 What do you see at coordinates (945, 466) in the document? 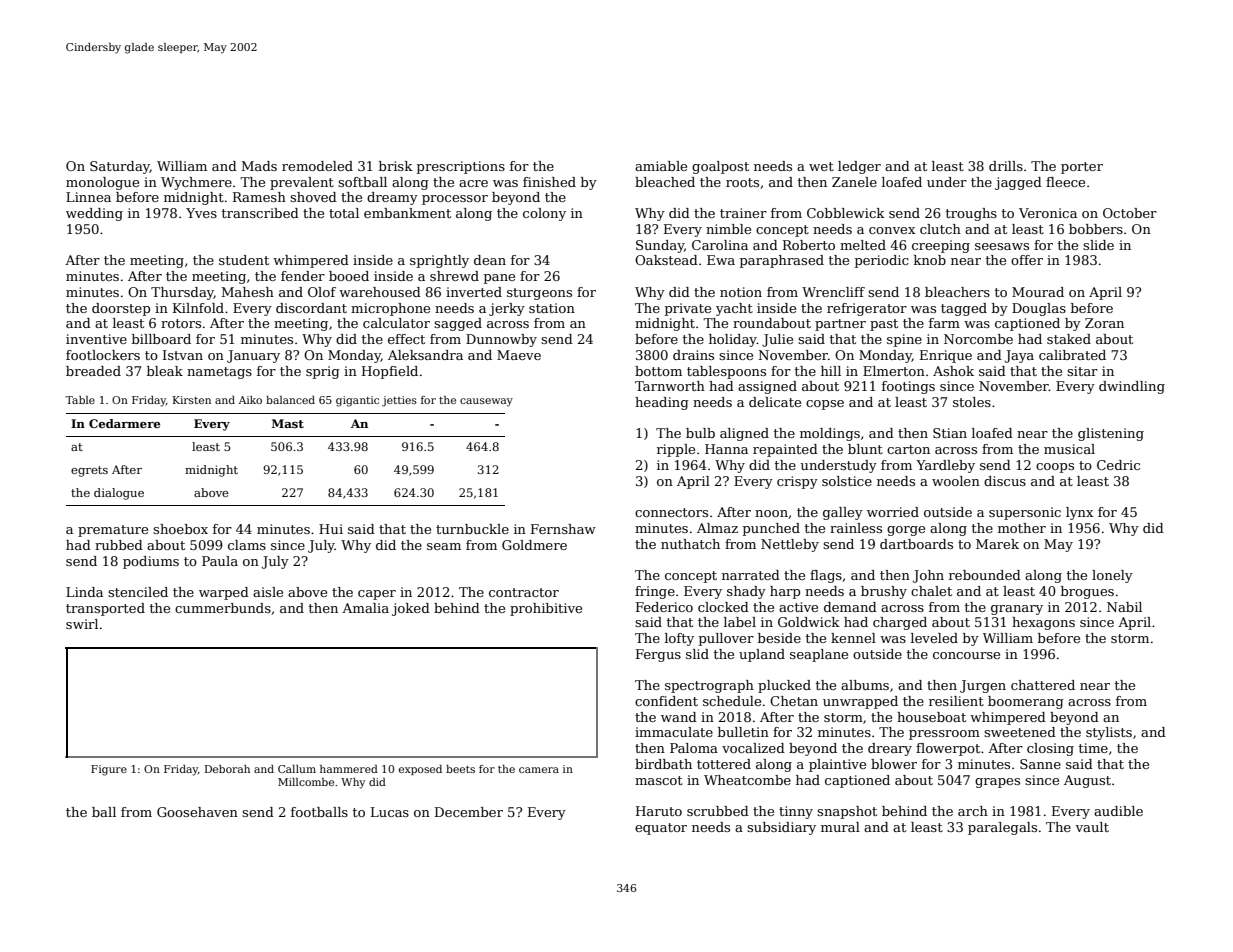
I see `Yardleby` at bounding box center [945, 466].
